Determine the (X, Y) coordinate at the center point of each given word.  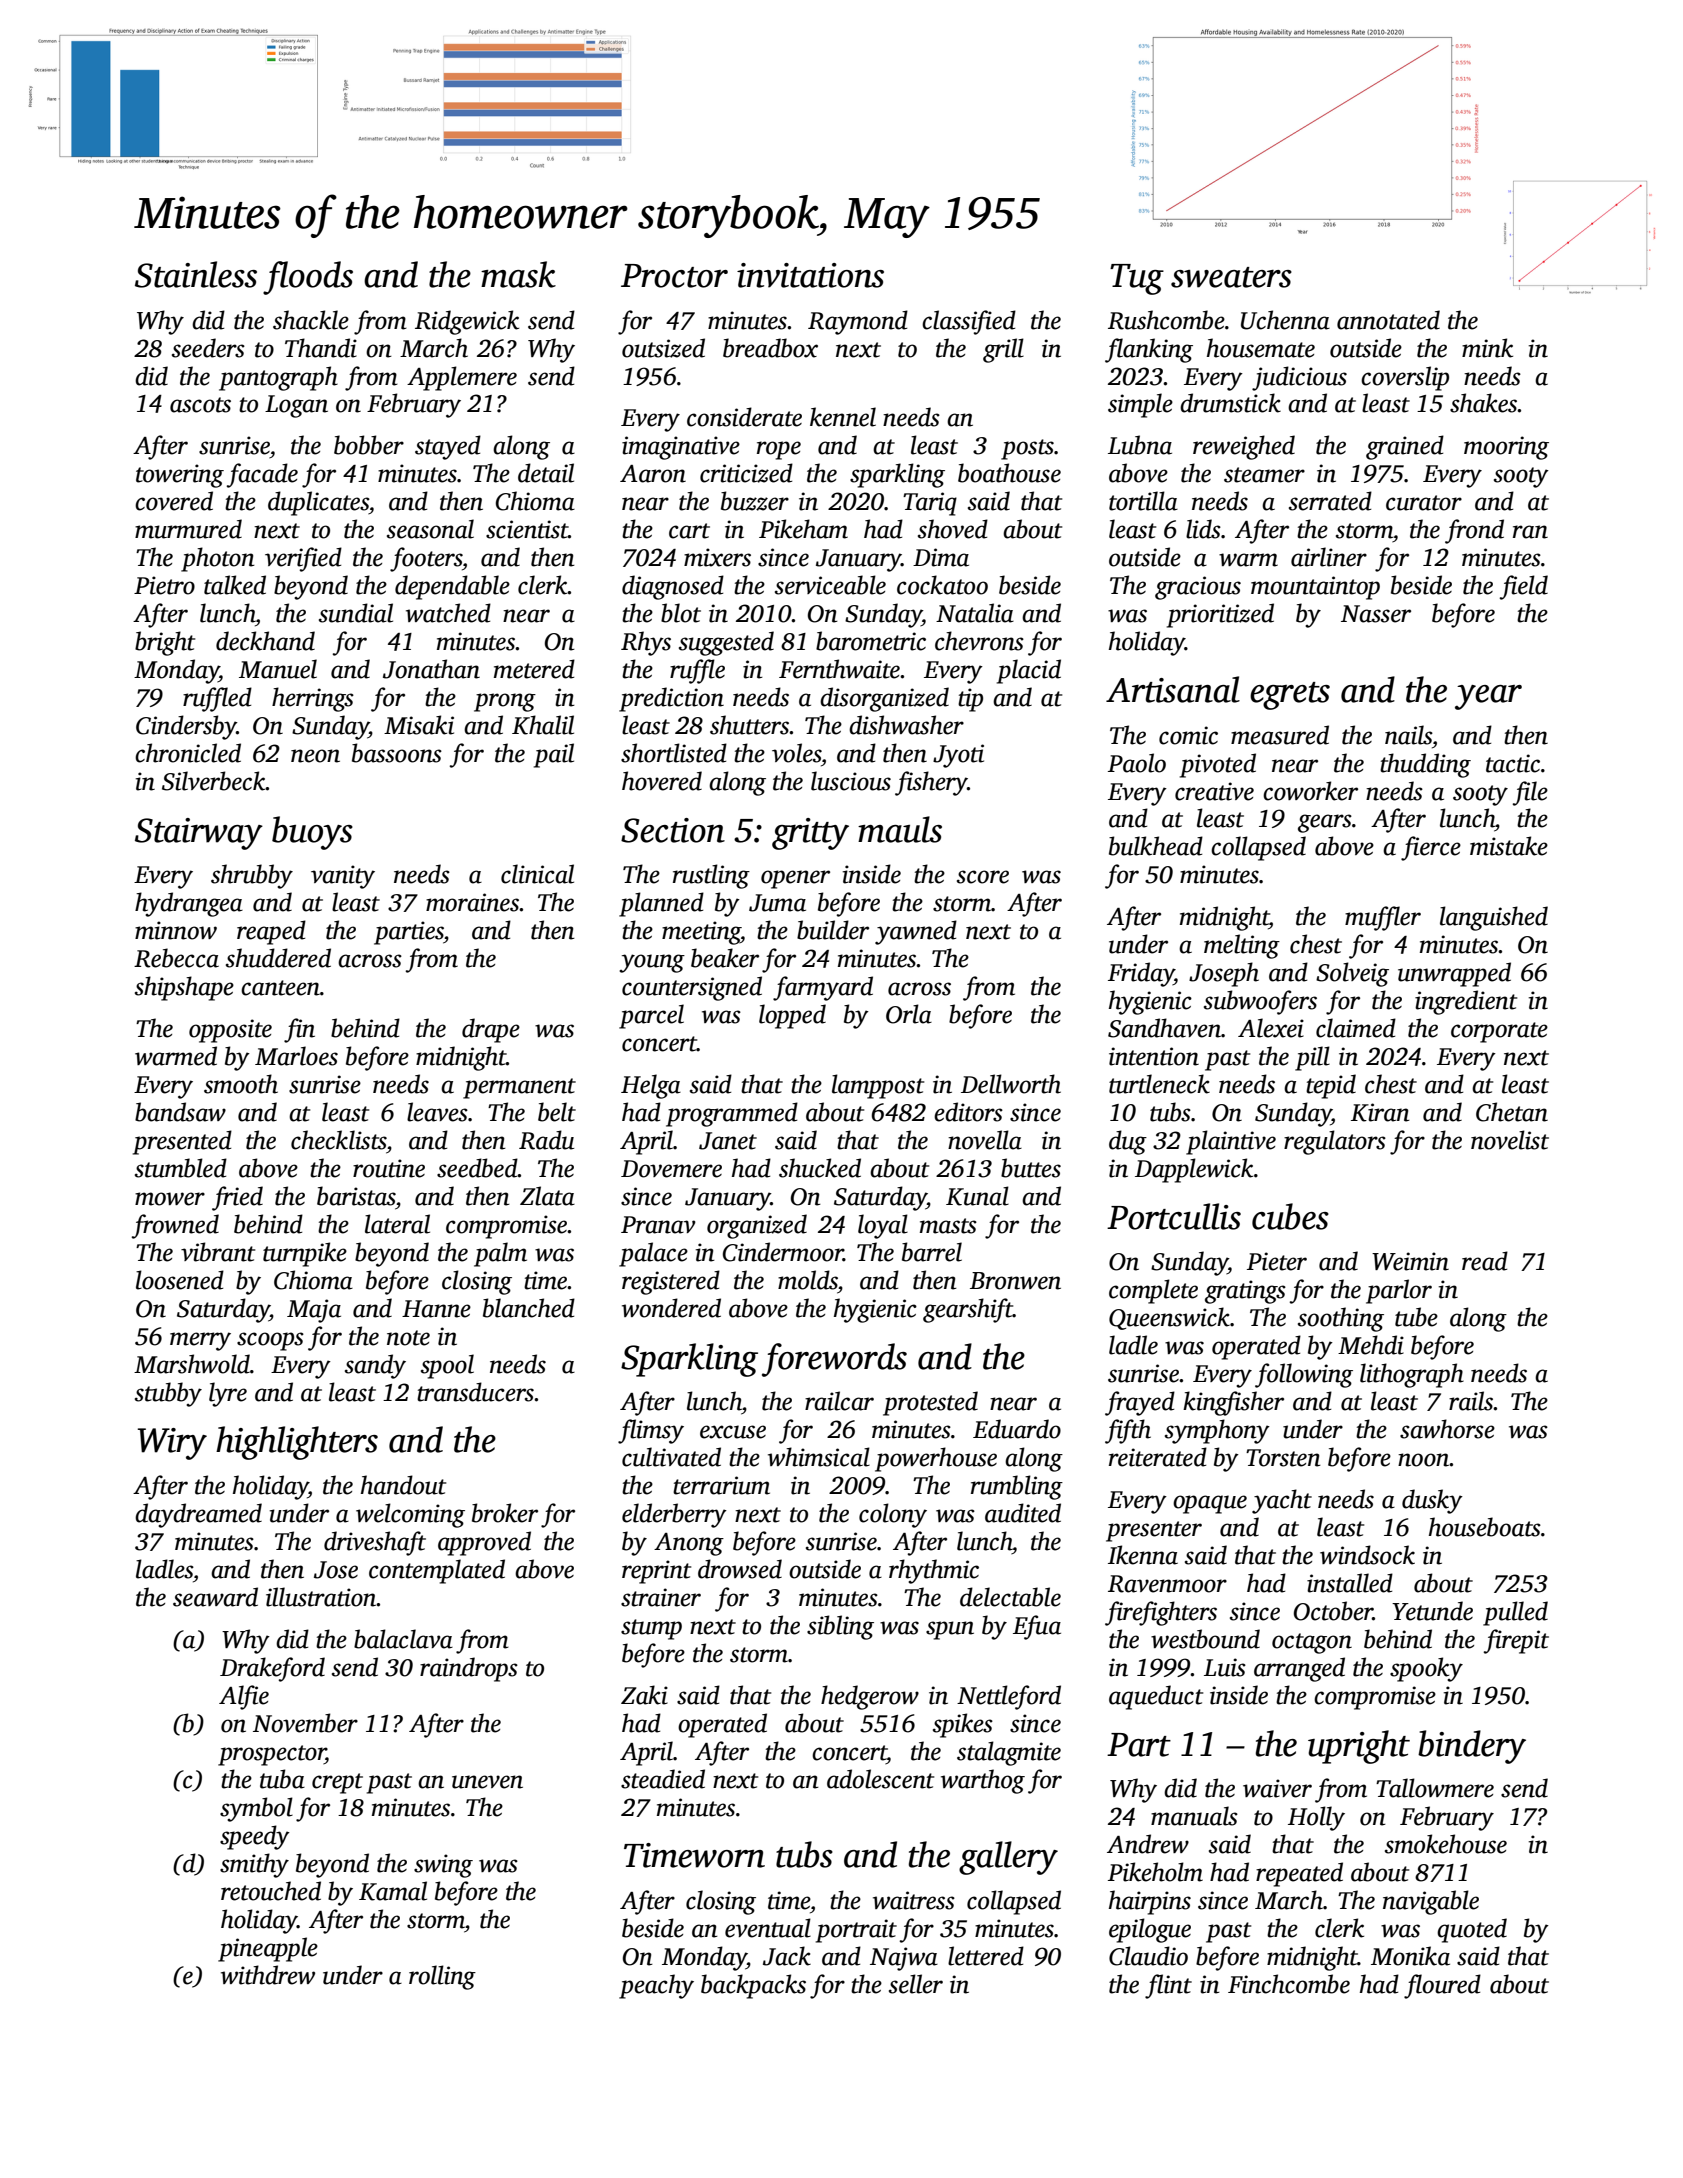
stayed (448, 447)
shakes (1484, 403)
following (1304, 1375)
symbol (256, 1809)
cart (689, 531)
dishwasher (906, 725)
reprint (656, 1572)
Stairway (199, 834)
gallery (1008, 1858)
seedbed (477, 1168)
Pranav (658, 1225)
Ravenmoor (1167, 1584)
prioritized (1220, 615)
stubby (168, 1394)
